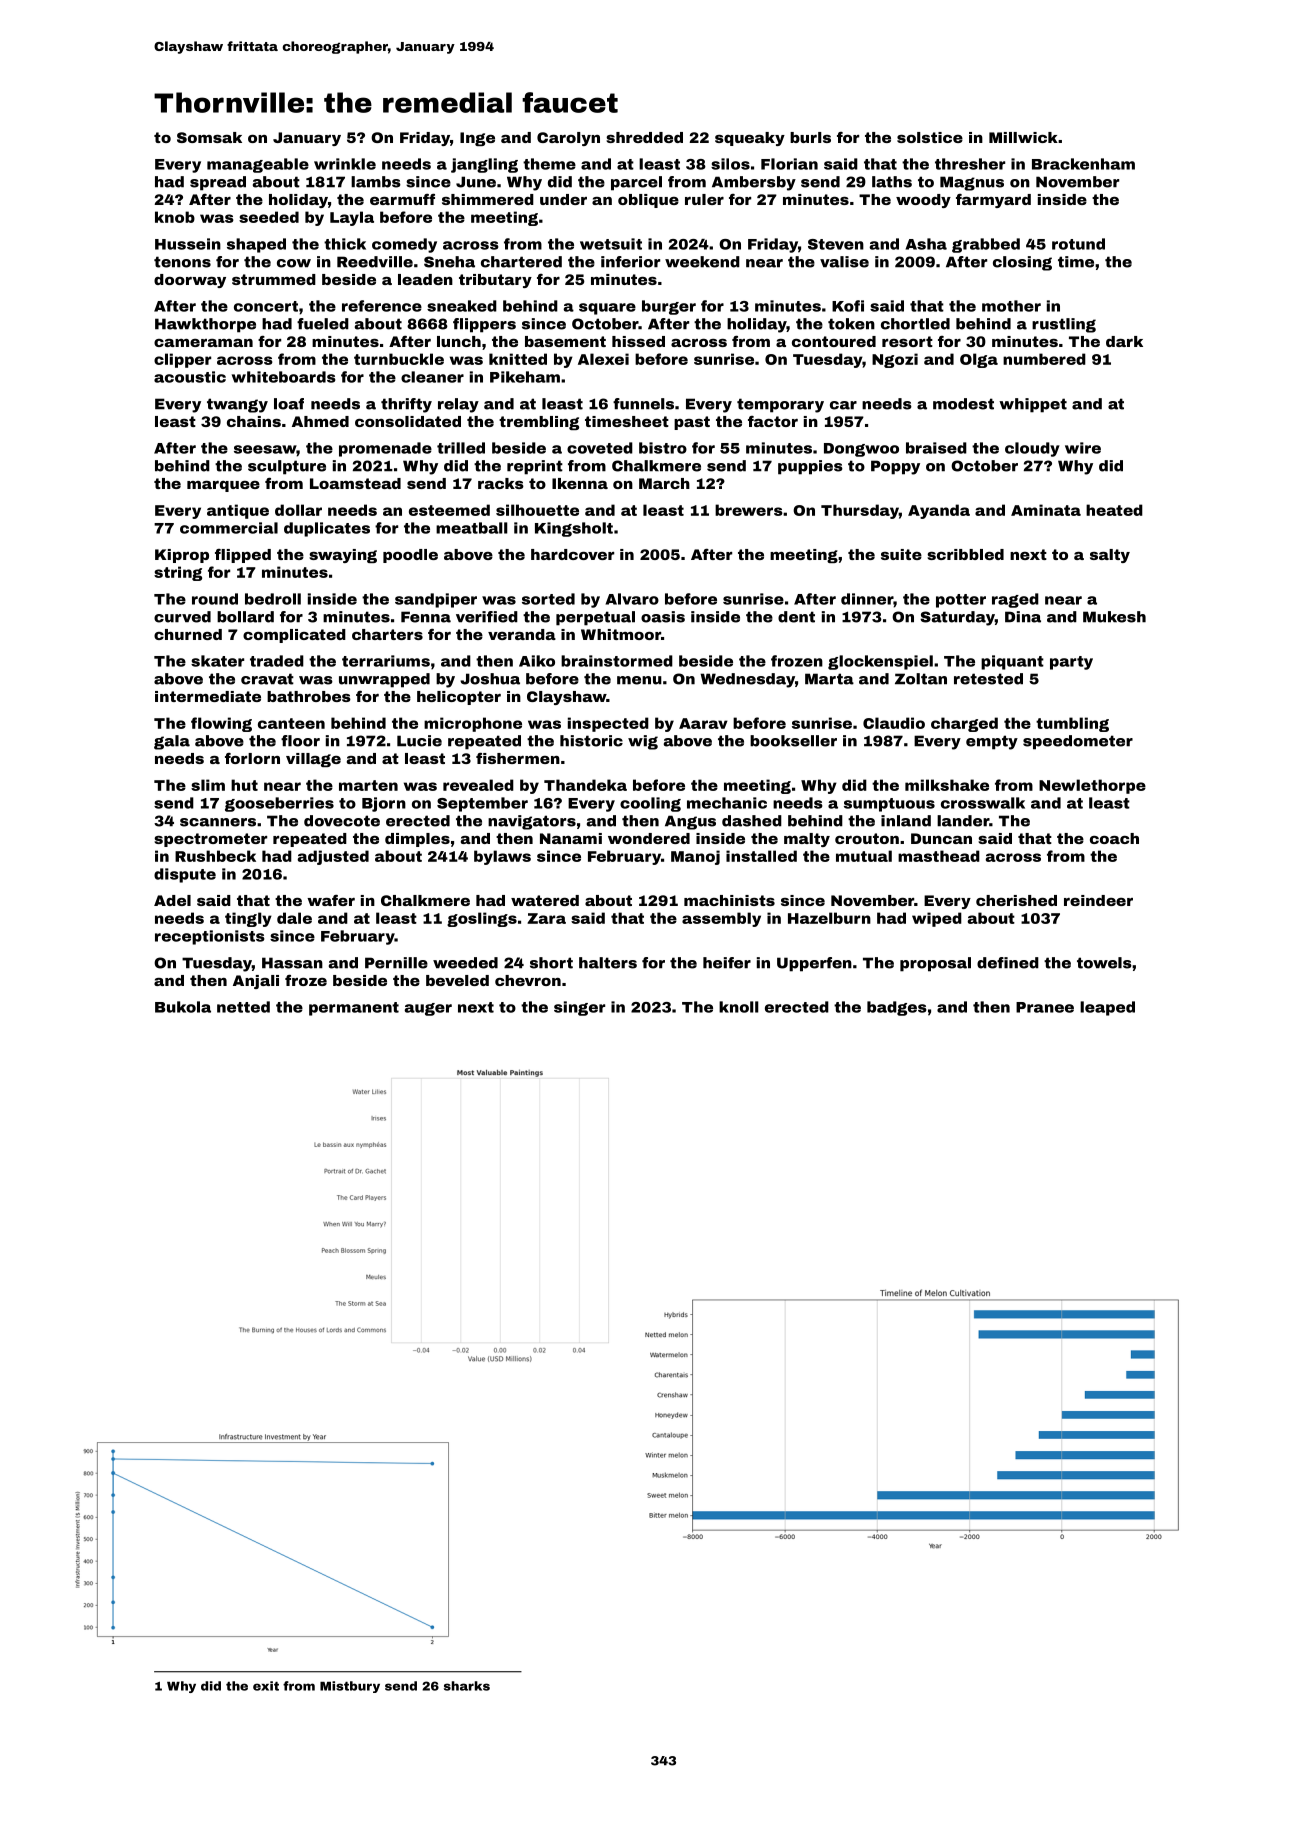 This screenshot has width=1301, height=1840. I want to click on badges, so click(897, 1008).
